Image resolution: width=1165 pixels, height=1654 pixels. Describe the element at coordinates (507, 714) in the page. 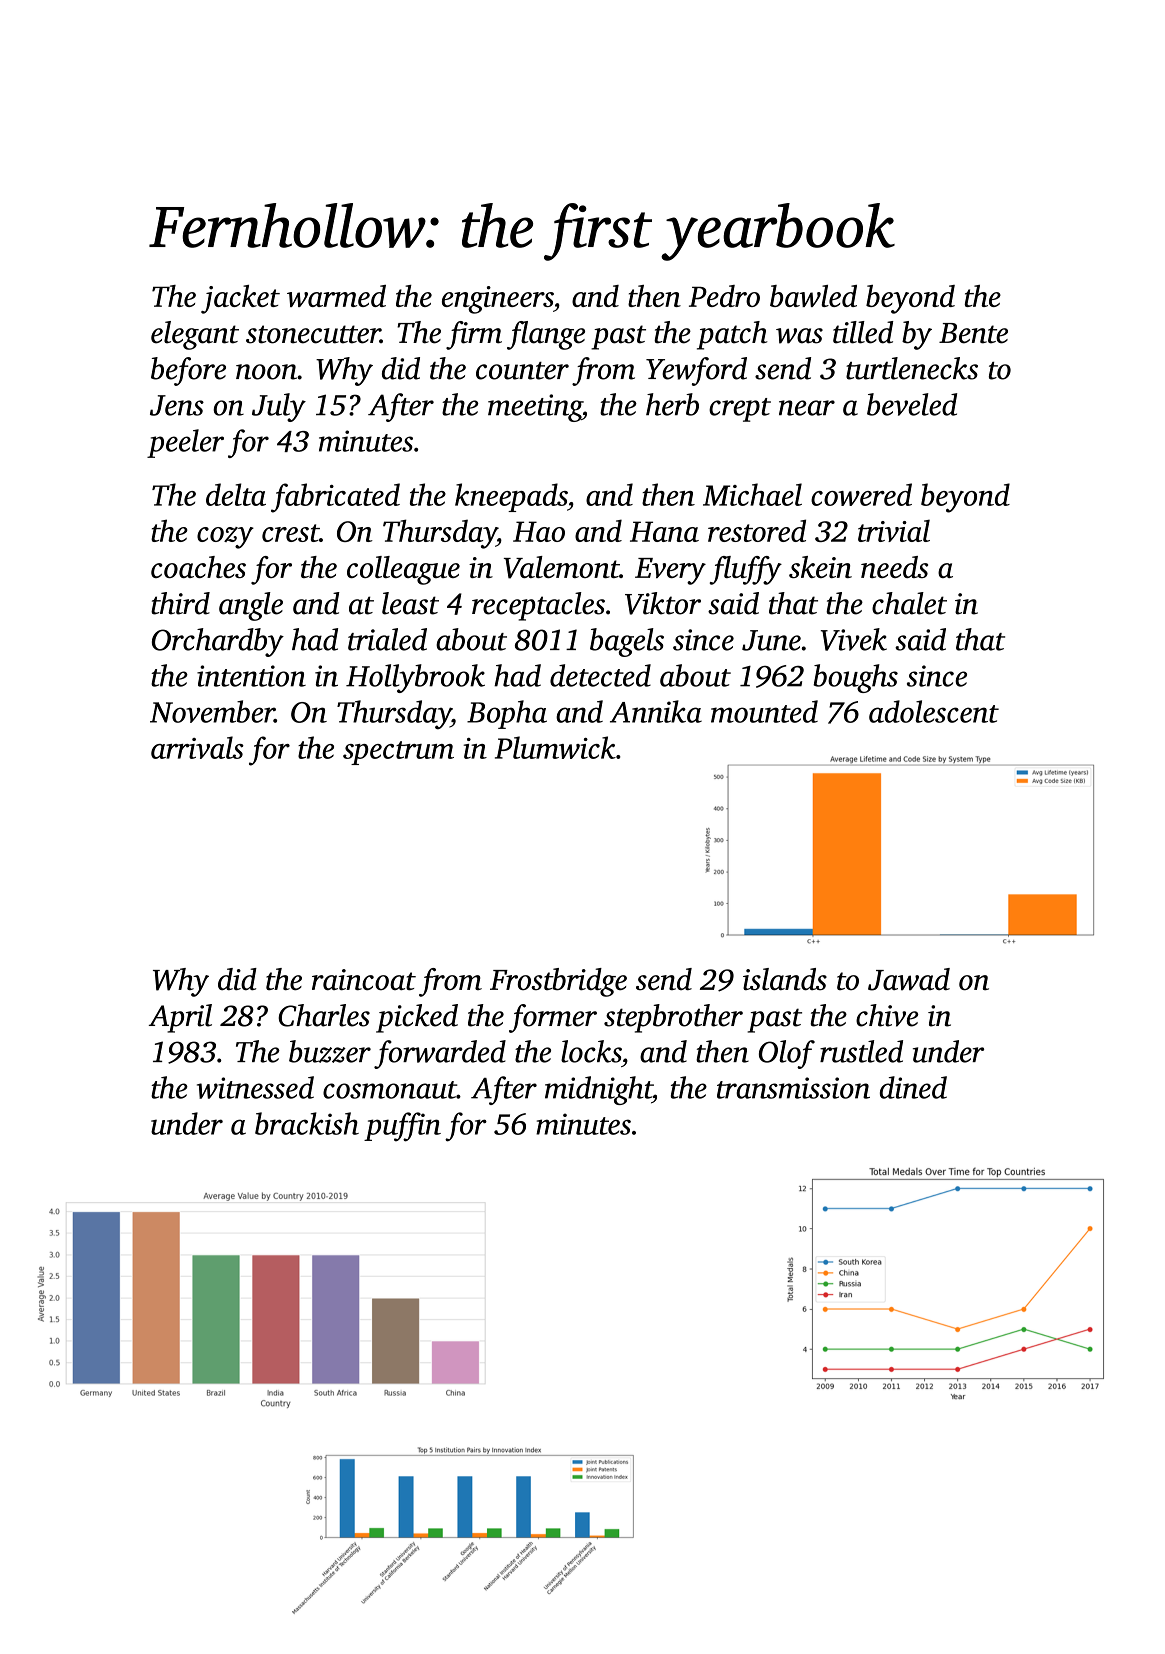

I see `Bopha` at that location.
